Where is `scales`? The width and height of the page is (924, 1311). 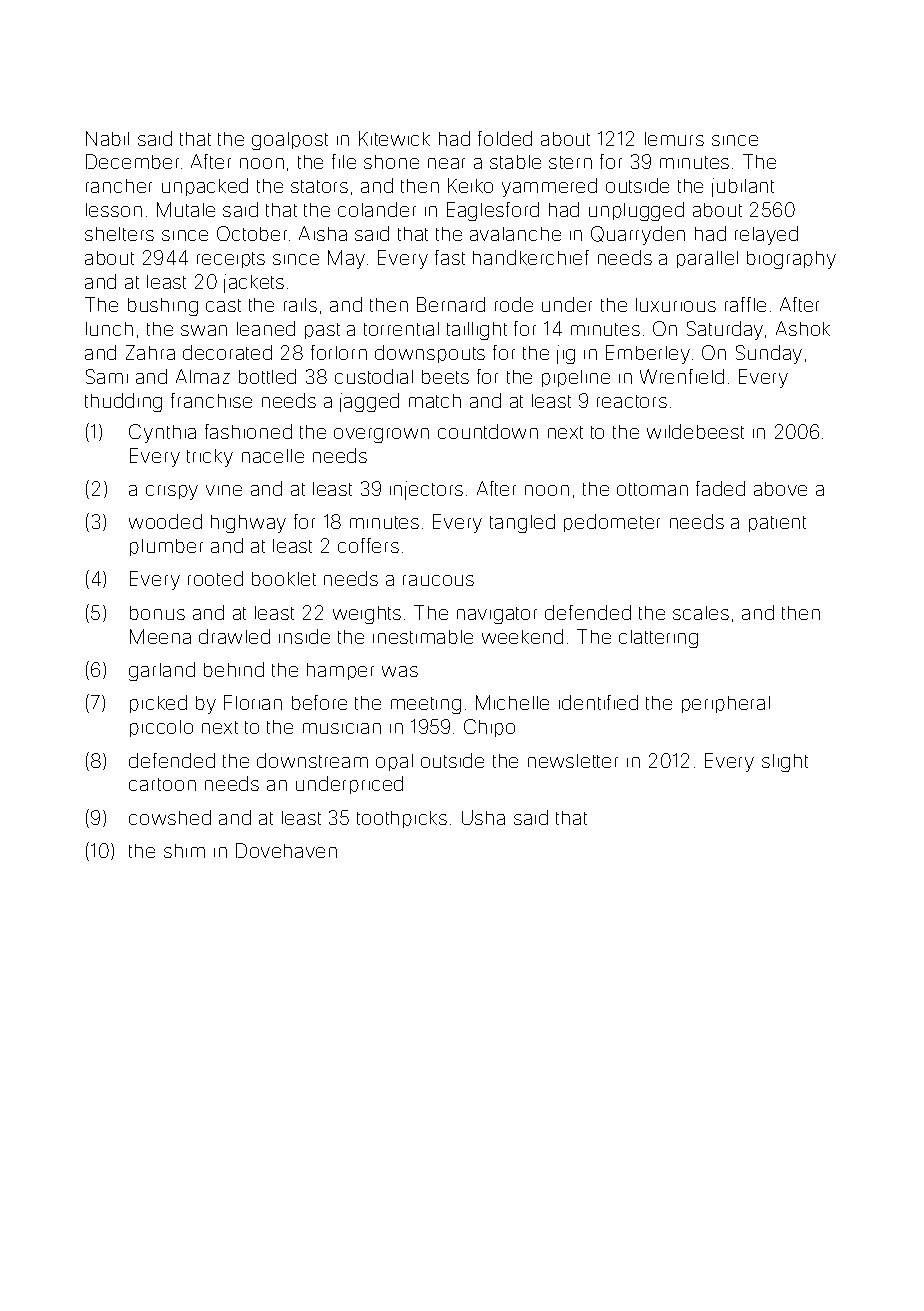 scales is located at coordinates (701, 613).
